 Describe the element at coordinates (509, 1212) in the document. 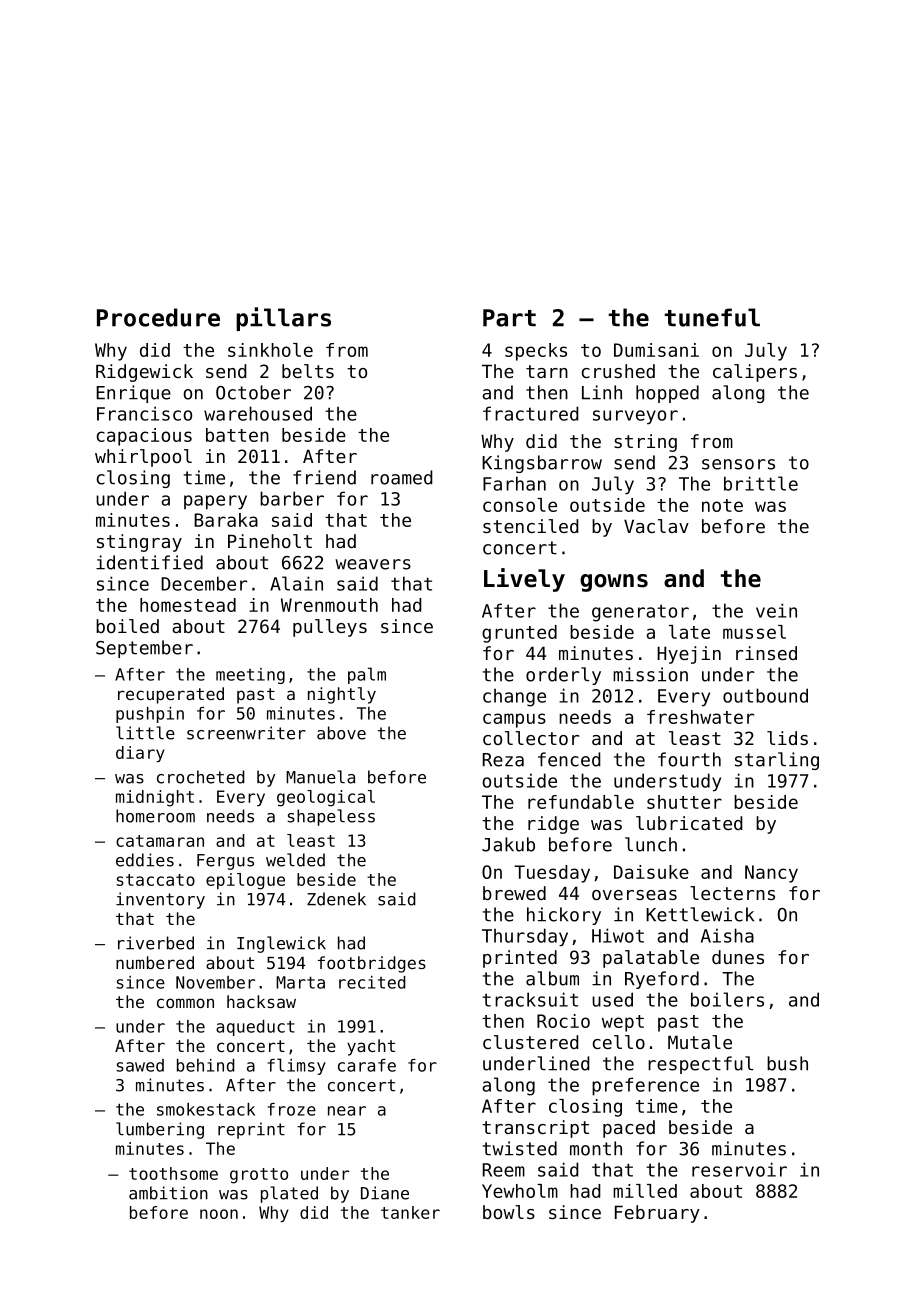

I see `bowls` at that location.
